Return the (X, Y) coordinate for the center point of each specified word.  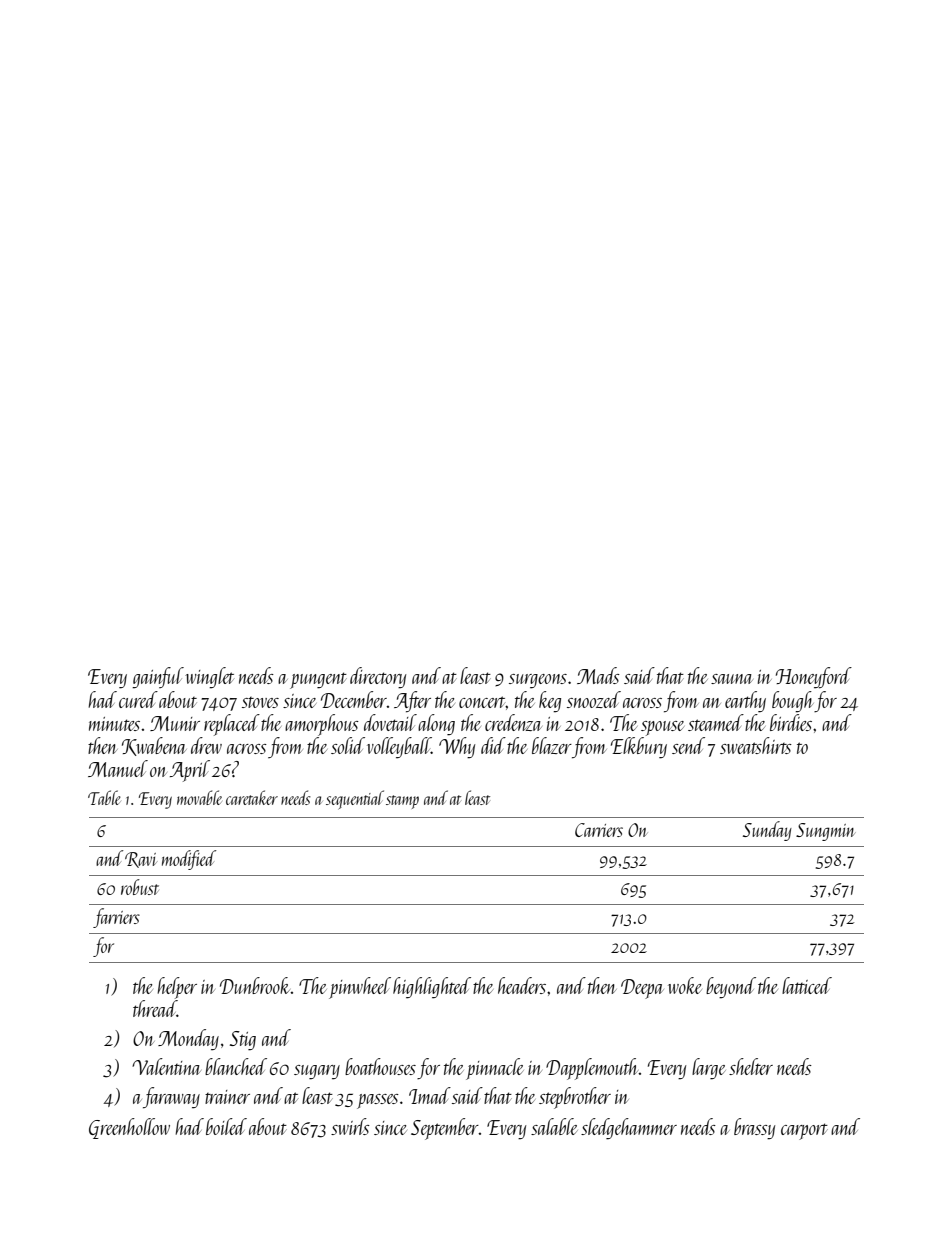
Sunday (767, 831)
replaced (232, 725)
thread (155, 1008)
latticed (807, 985)
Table (104, 797)
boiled (226, 1126)
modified (189, 860)
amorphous (322, 725)
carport (804, 1131)
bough (793, 702)
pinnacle (495, 1069)
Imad (430, 1095)
